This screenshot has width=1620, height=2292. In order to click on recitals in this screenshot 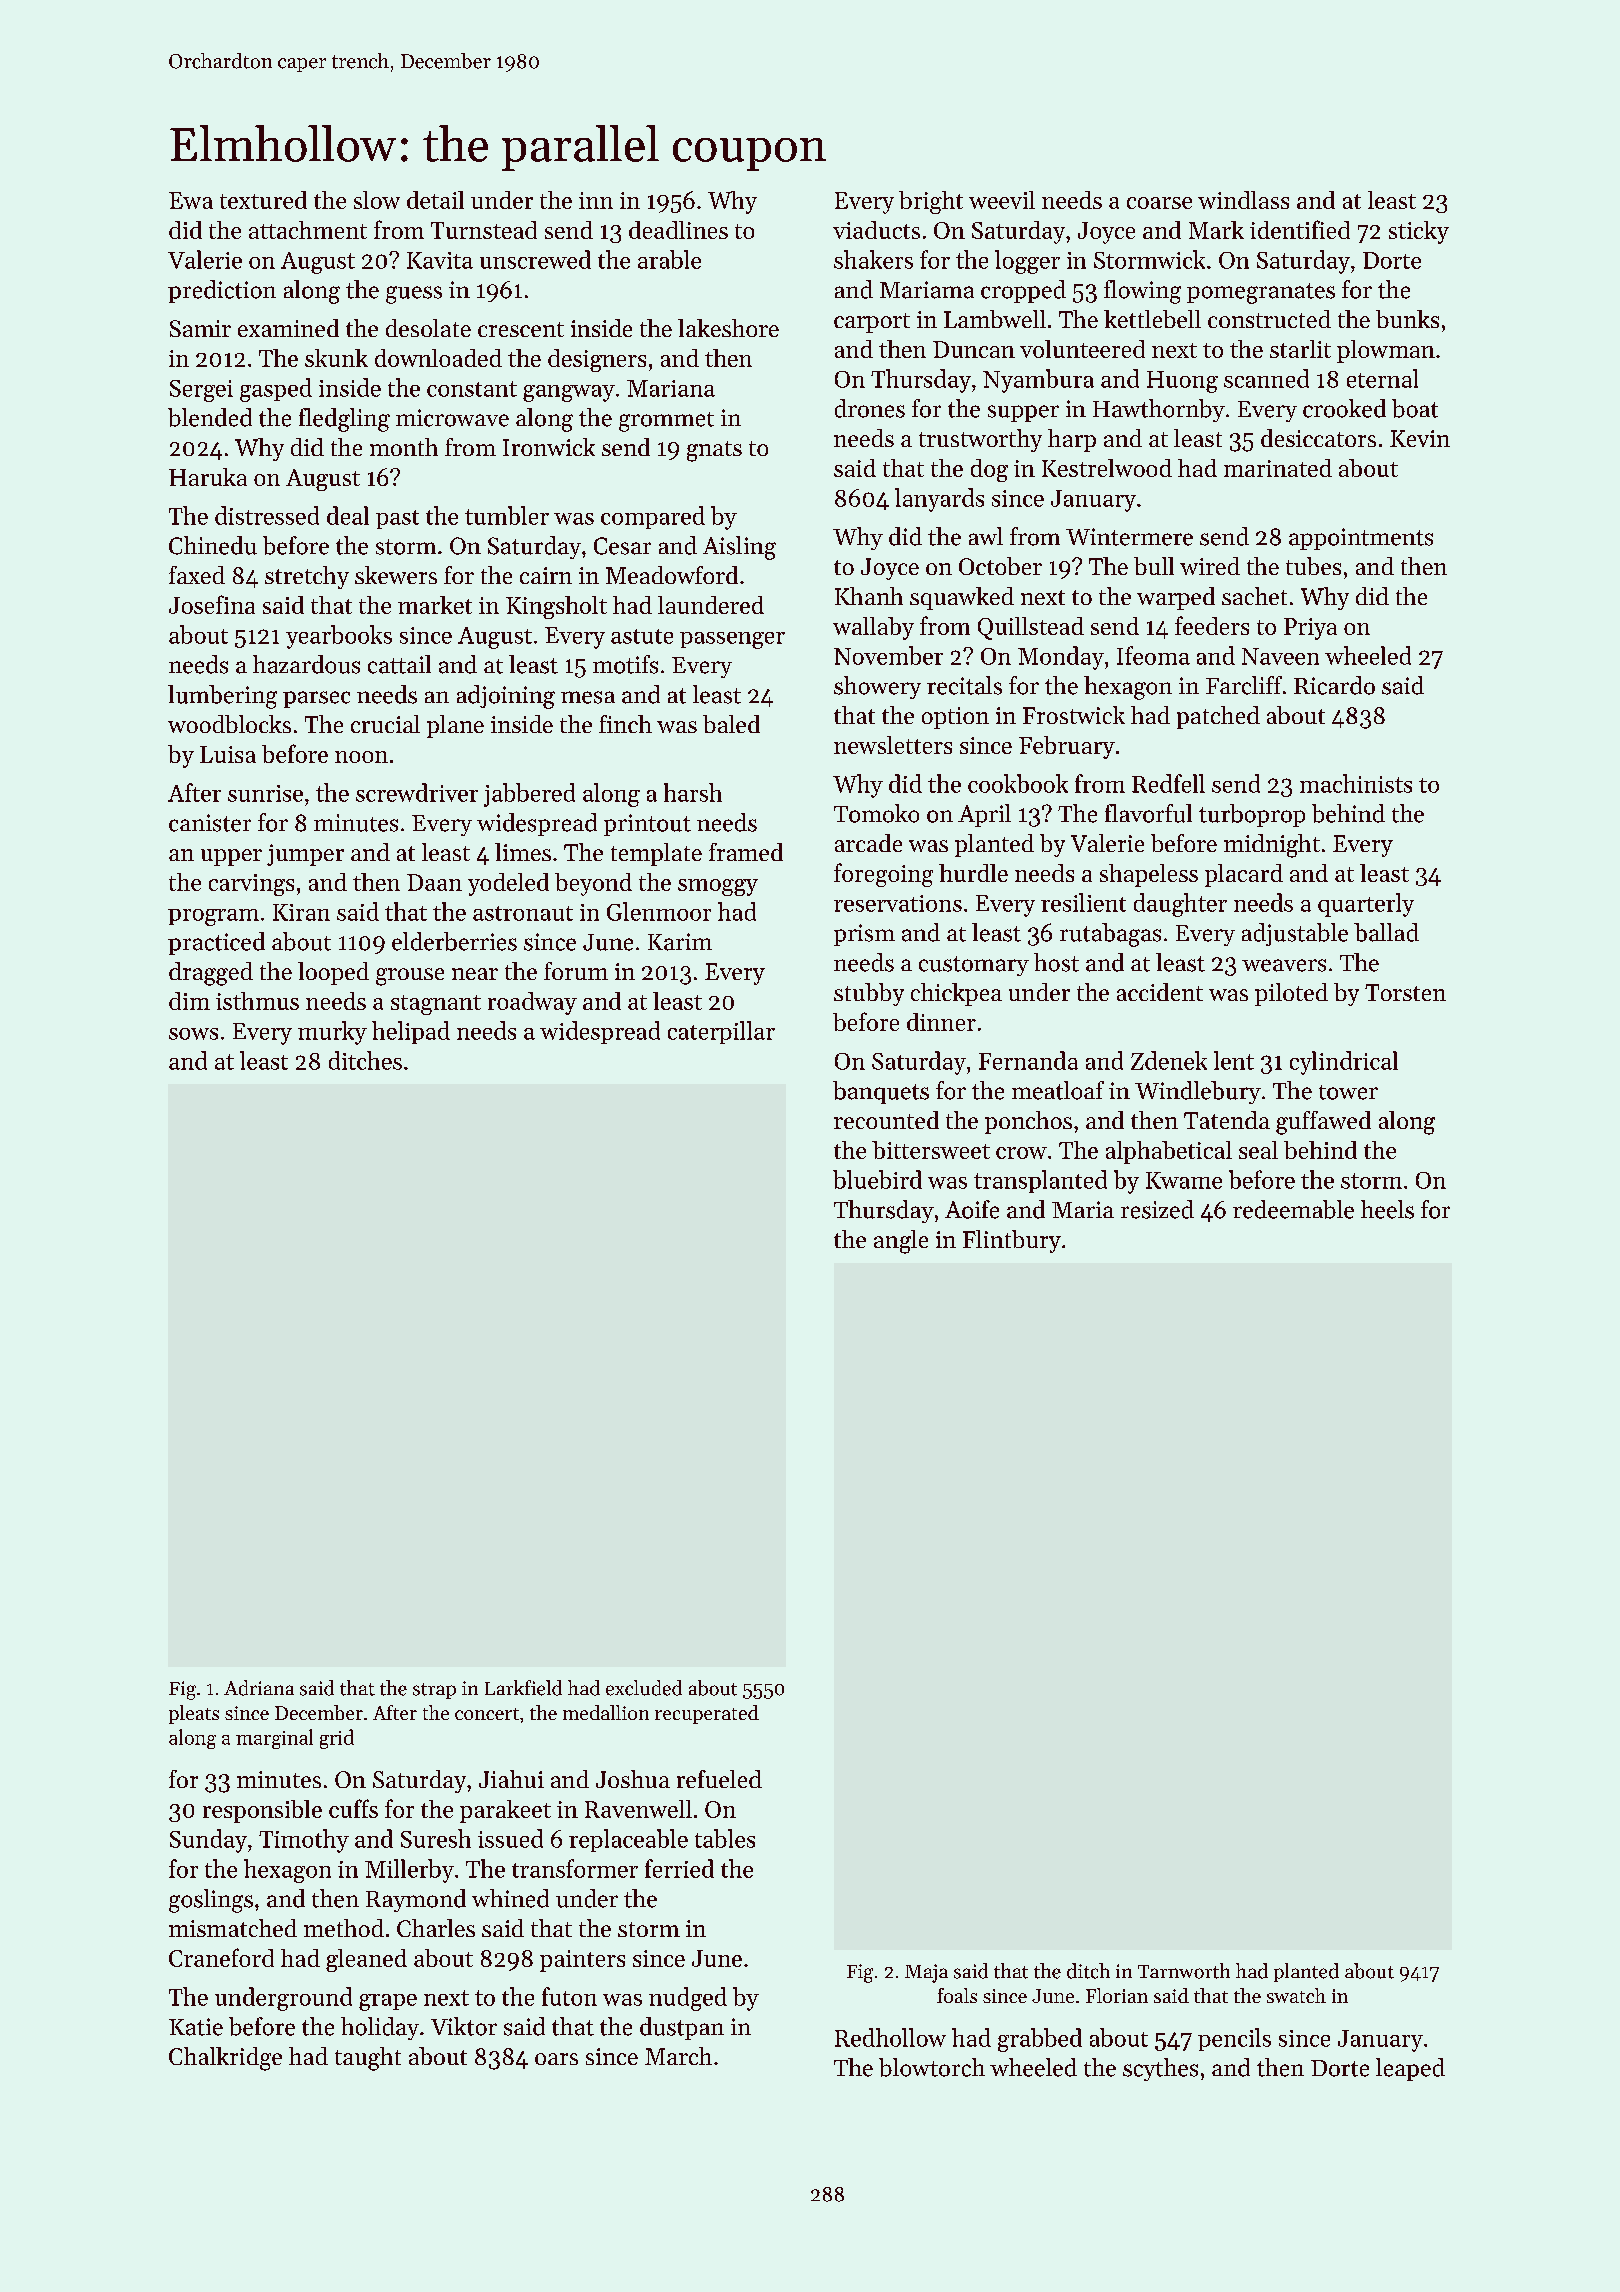, I will do `click(964, 685)`.
